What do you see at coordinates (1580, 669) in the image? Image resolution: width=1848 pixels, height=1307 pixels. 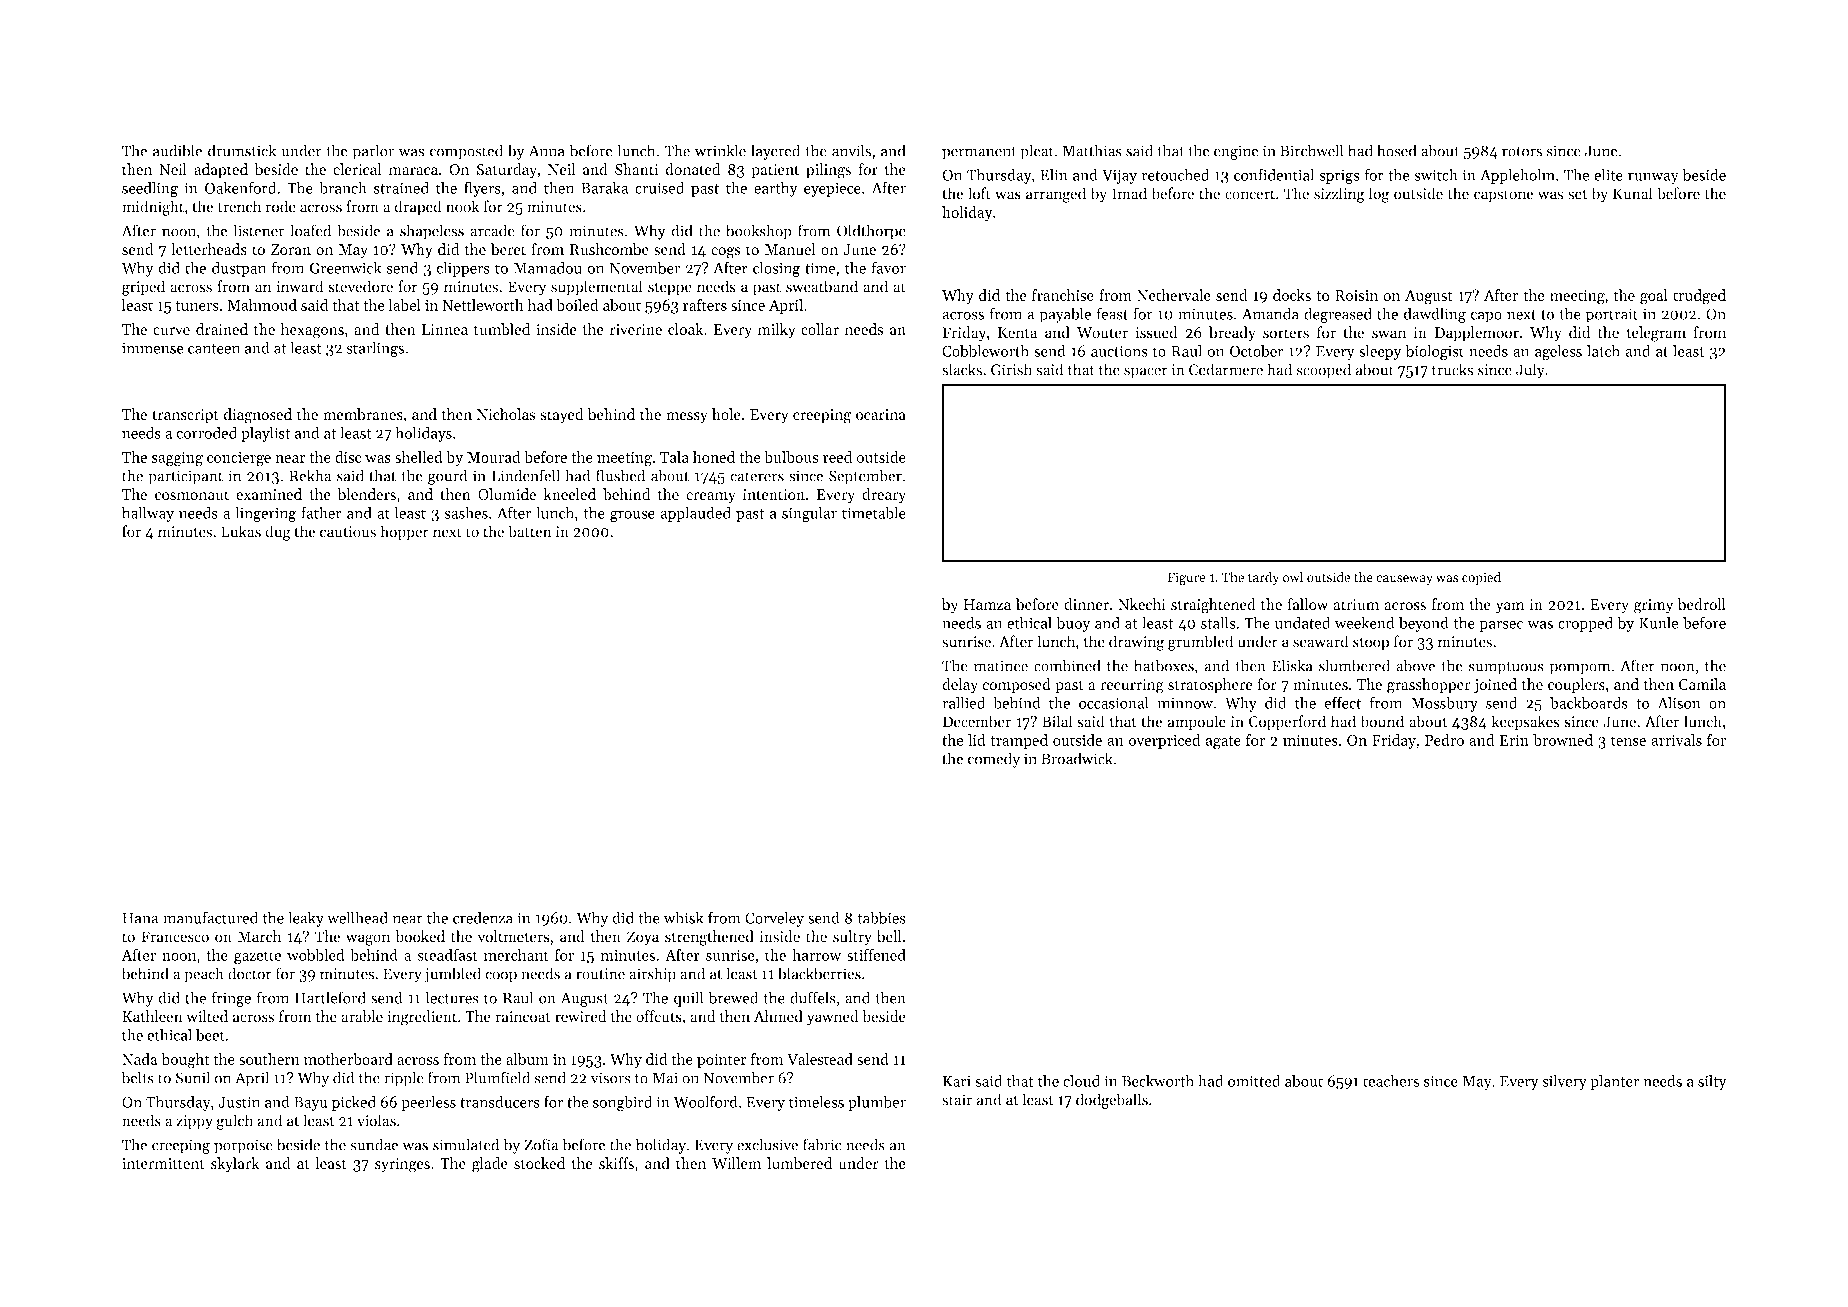 I see `pompom` at bounding box center [1580, 669].
